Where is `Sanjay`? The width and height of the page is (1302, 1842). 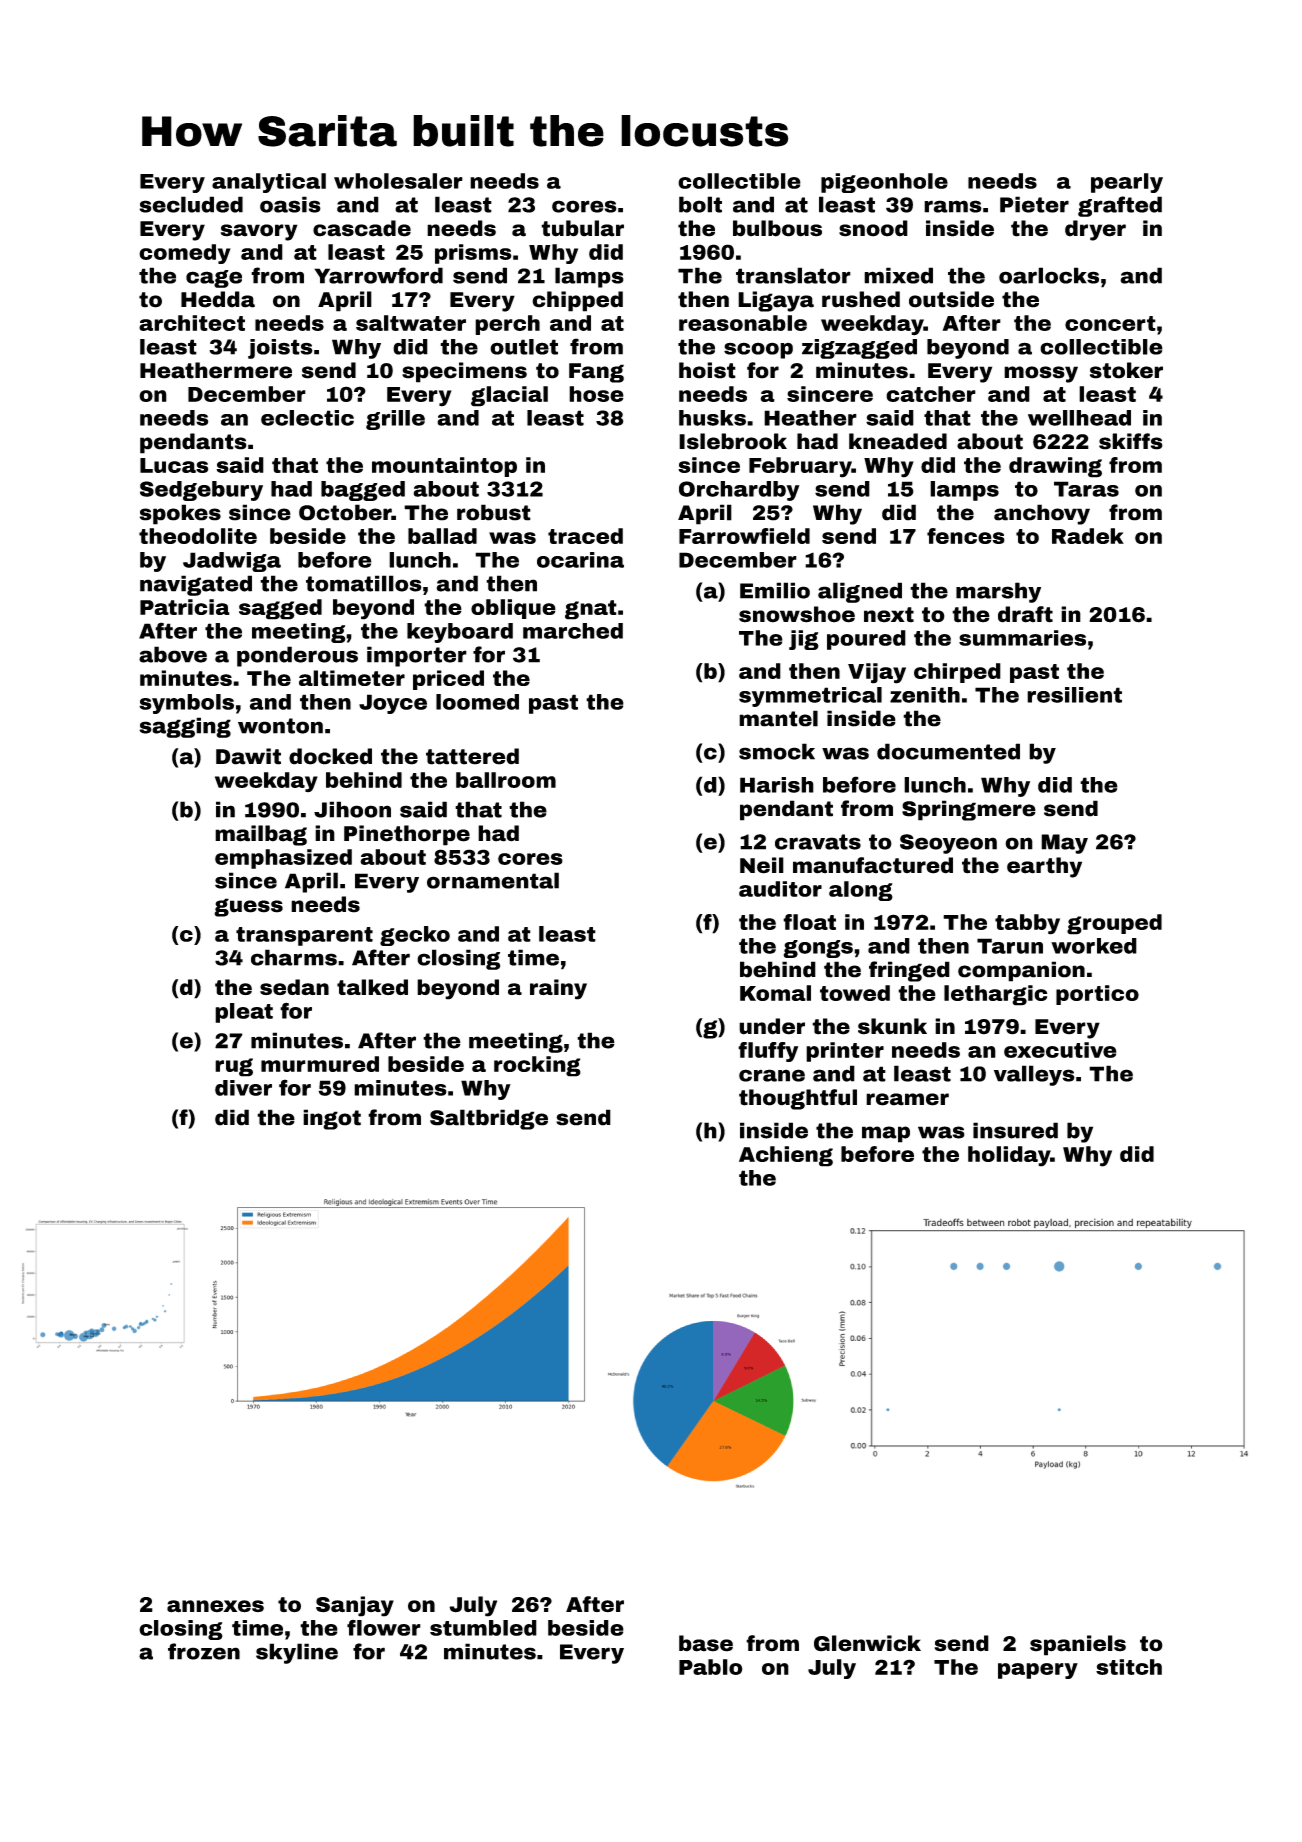
Sanjay is located at coordinates (355, 1606).
